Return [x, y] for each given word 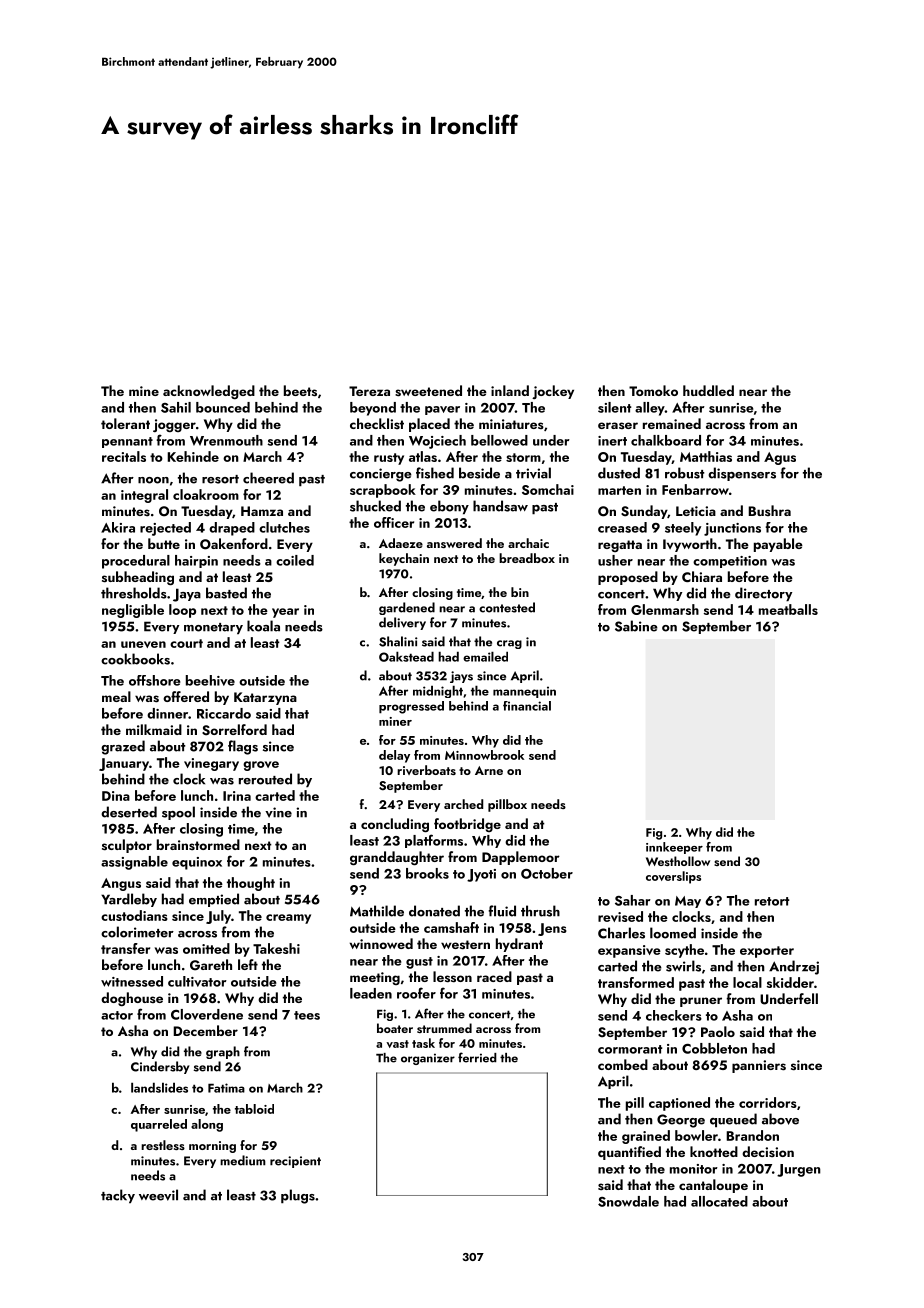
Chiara [702, 576]
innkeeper [674, 848]
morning [212, 1147]
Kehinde [193, 456]
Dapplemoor [521, 858]
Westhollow [678, 861]
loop [182, 611]
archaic [528, 543]
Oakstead [406, 656]
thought [251, 884]
